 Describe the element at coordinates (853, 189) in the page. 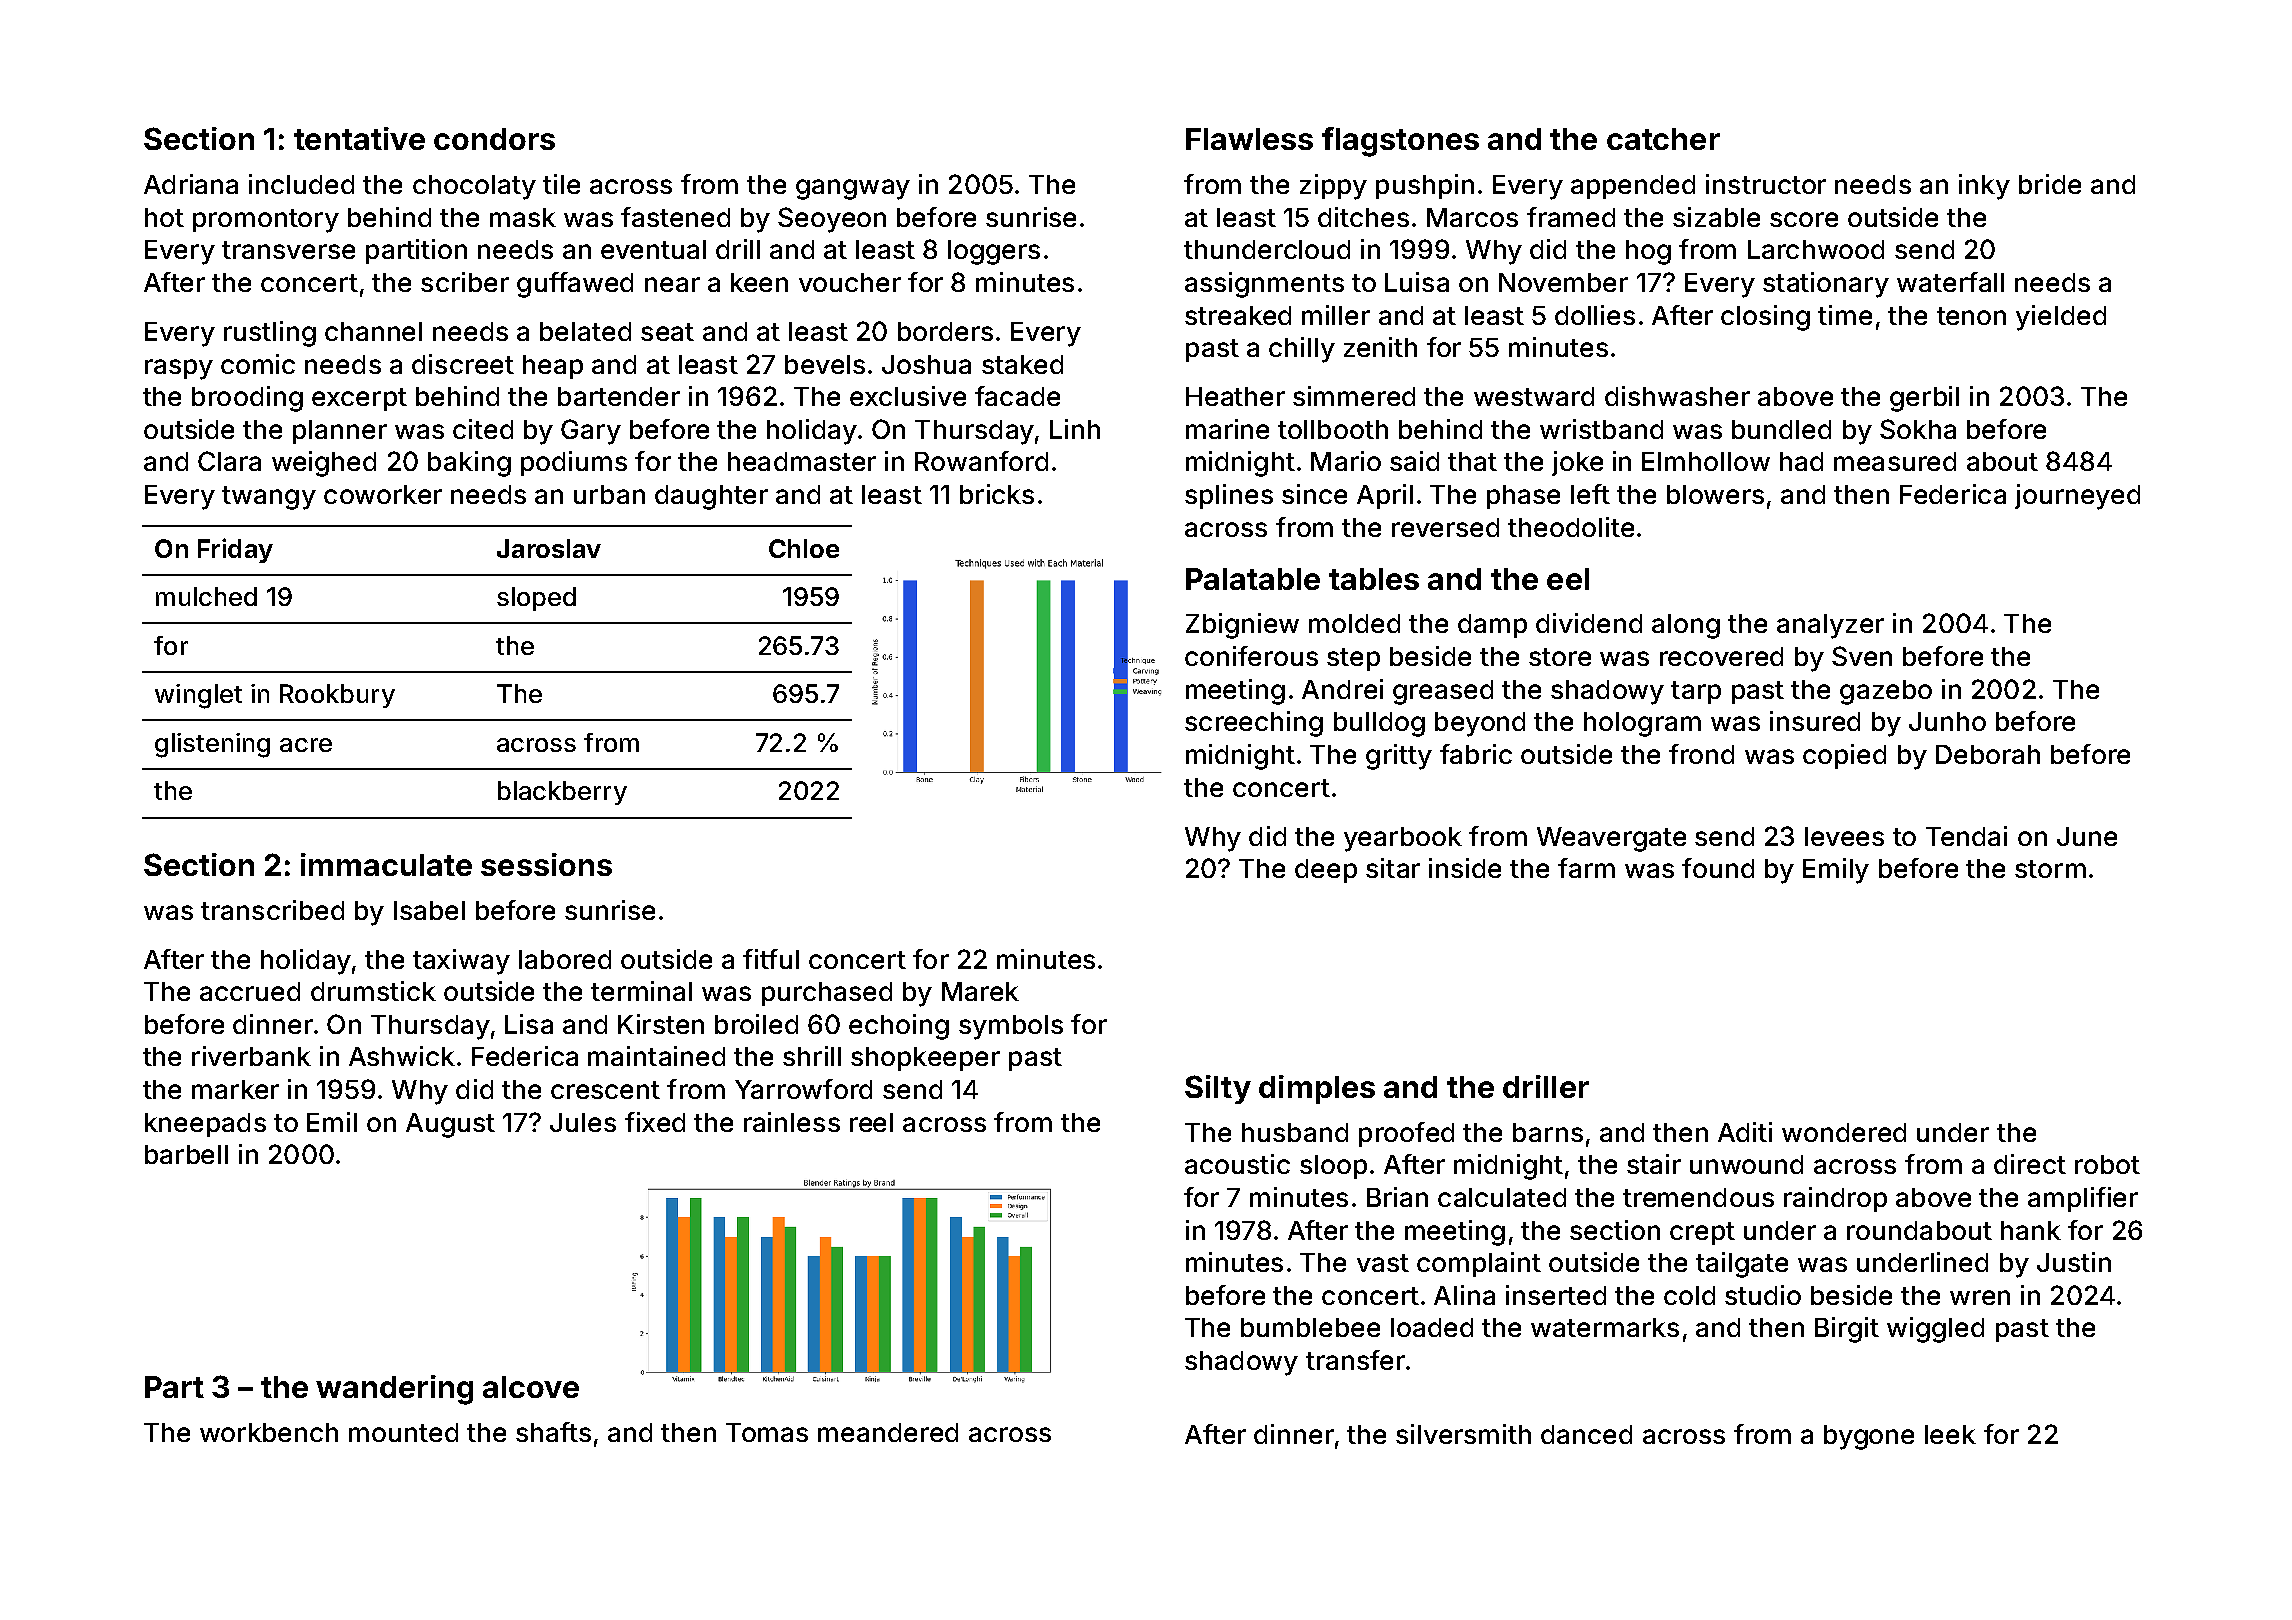

I see `gangway` at that location.
